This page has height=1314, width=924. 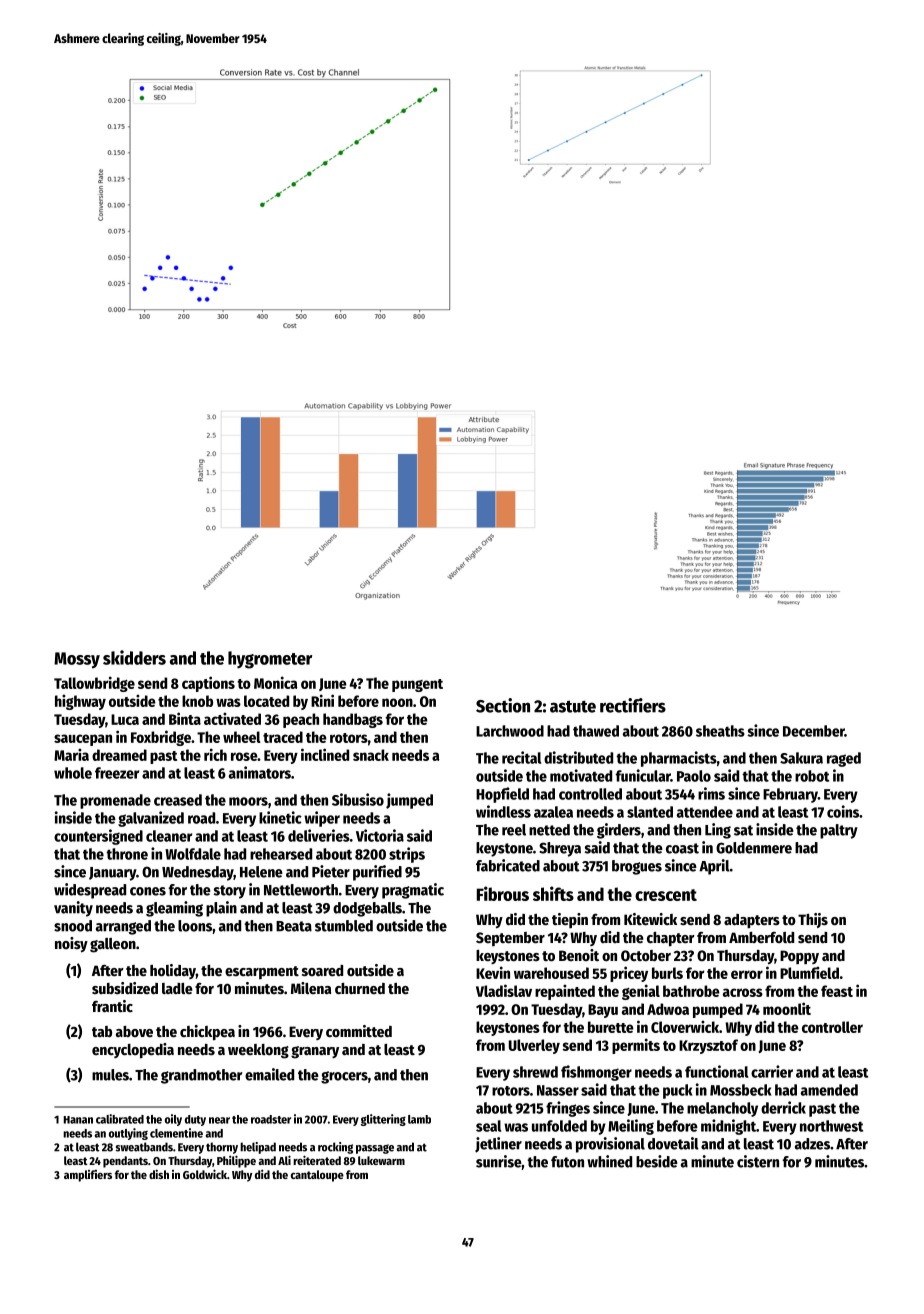 What do you see at coordinates (417, 685) in the page?
I see `pungent` at bounding box center [417, 685].
